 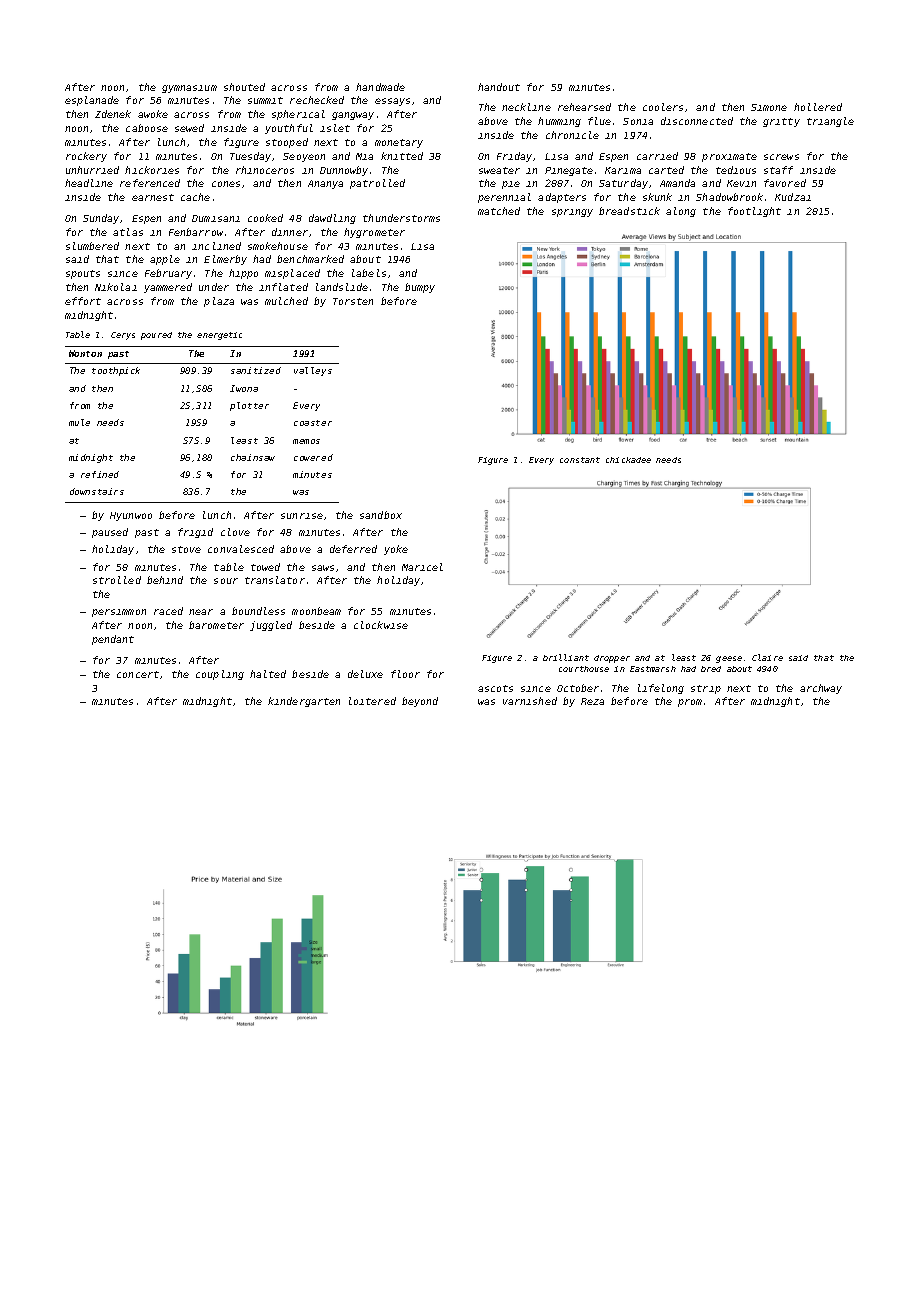 I want to click on coupling, so click(x=220, y=675).
